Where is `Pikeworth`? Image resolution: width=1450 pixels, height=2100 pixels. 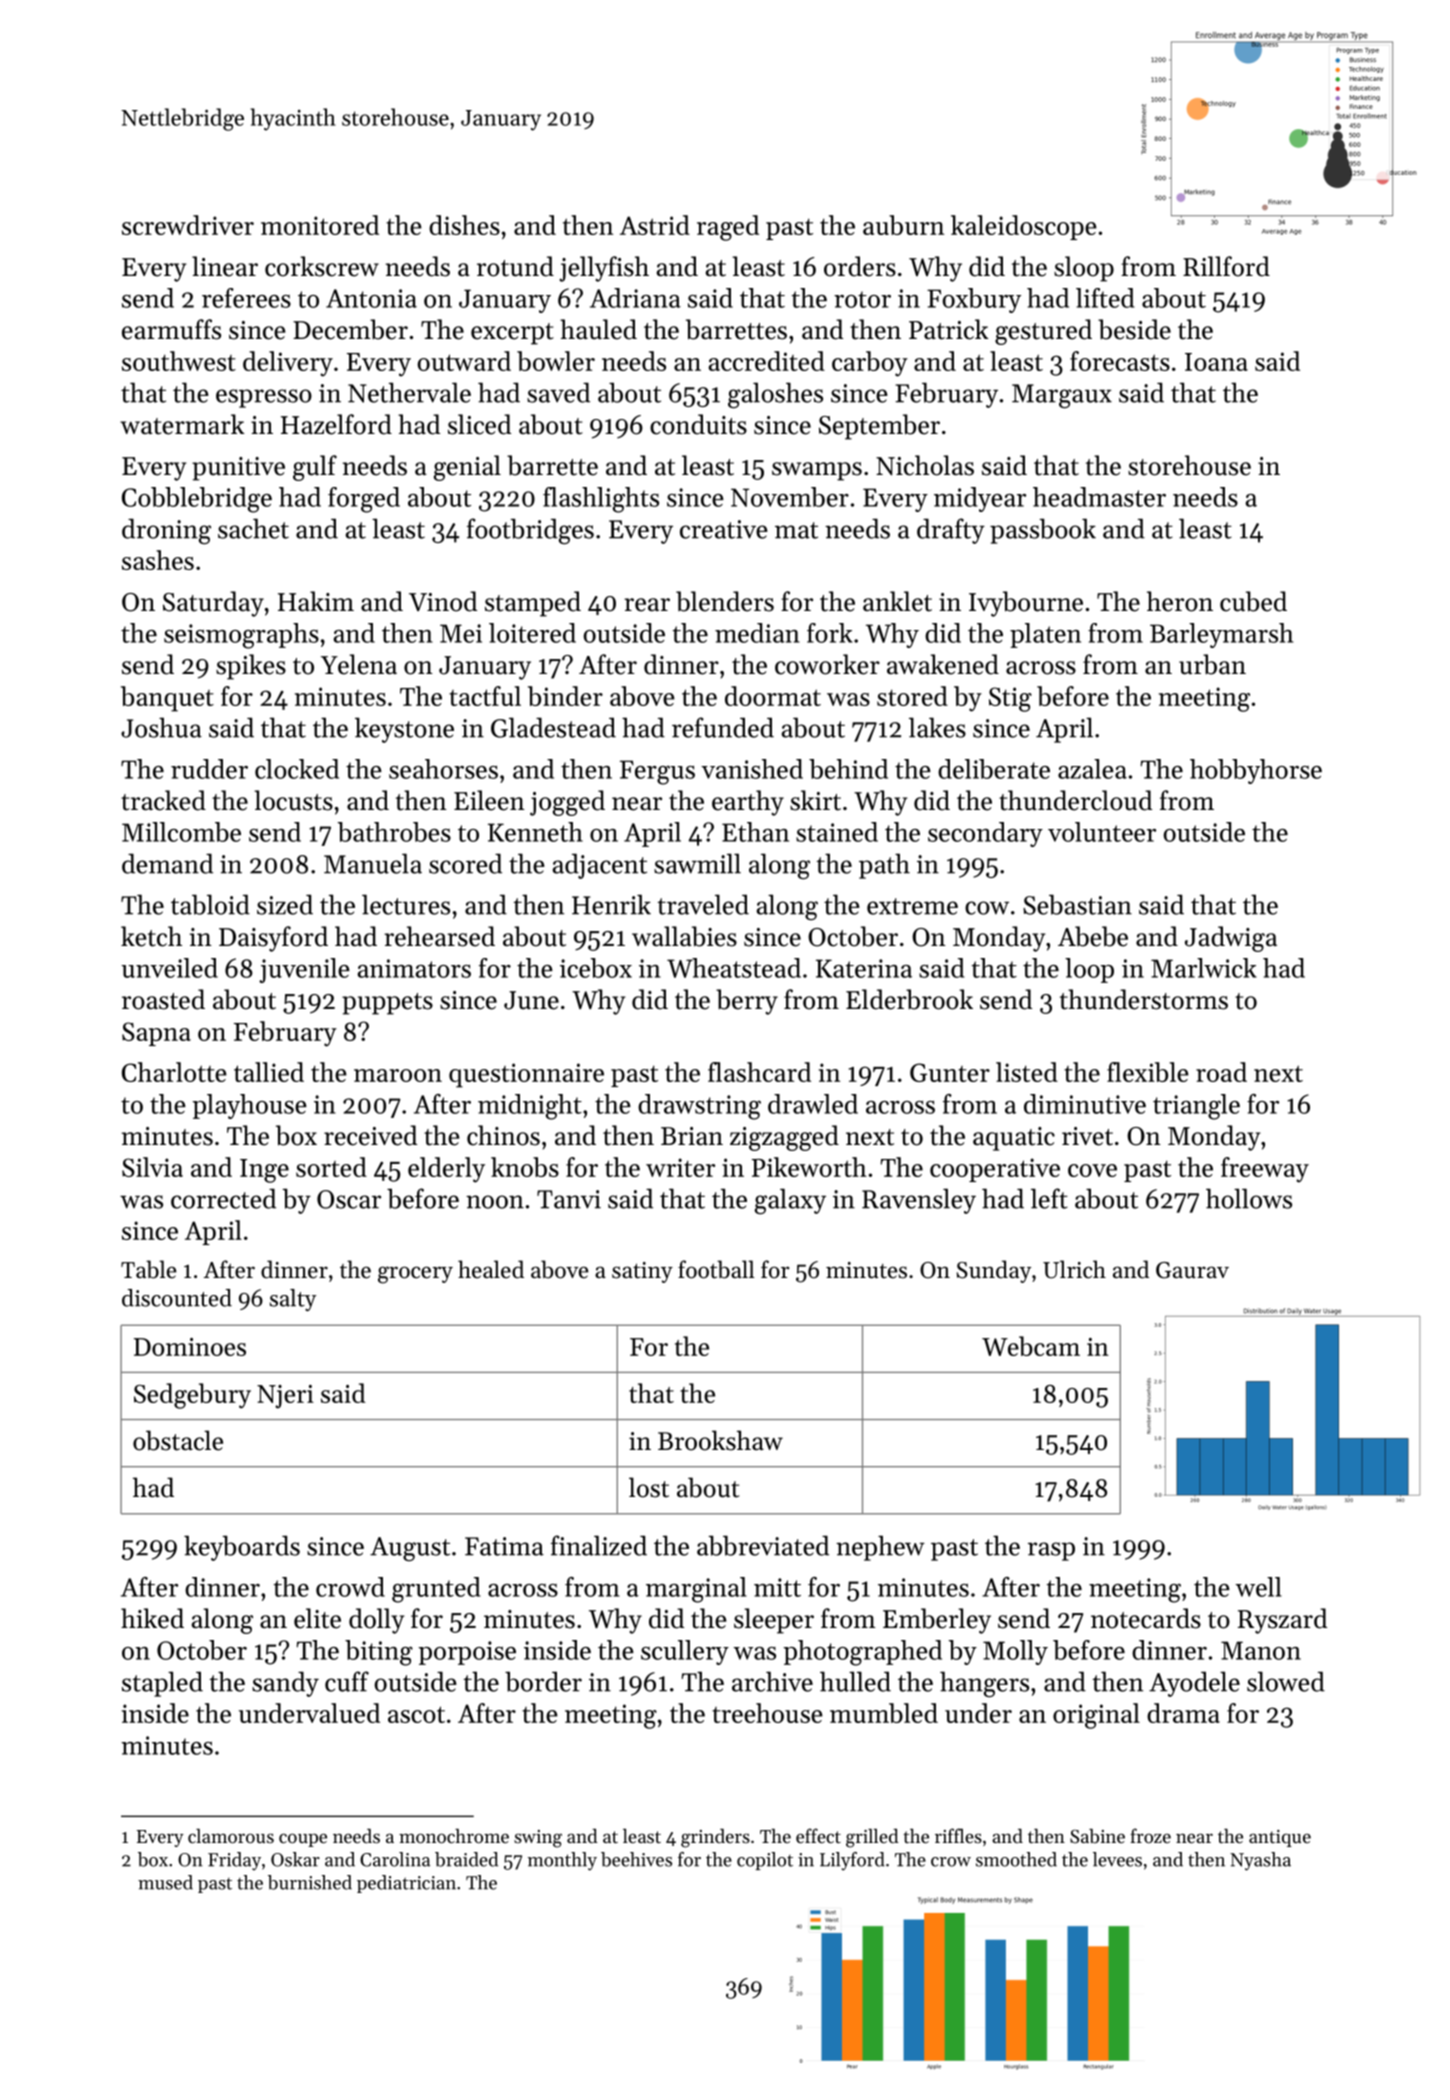 Pikeworth is located at coordinates (809, 1167).
